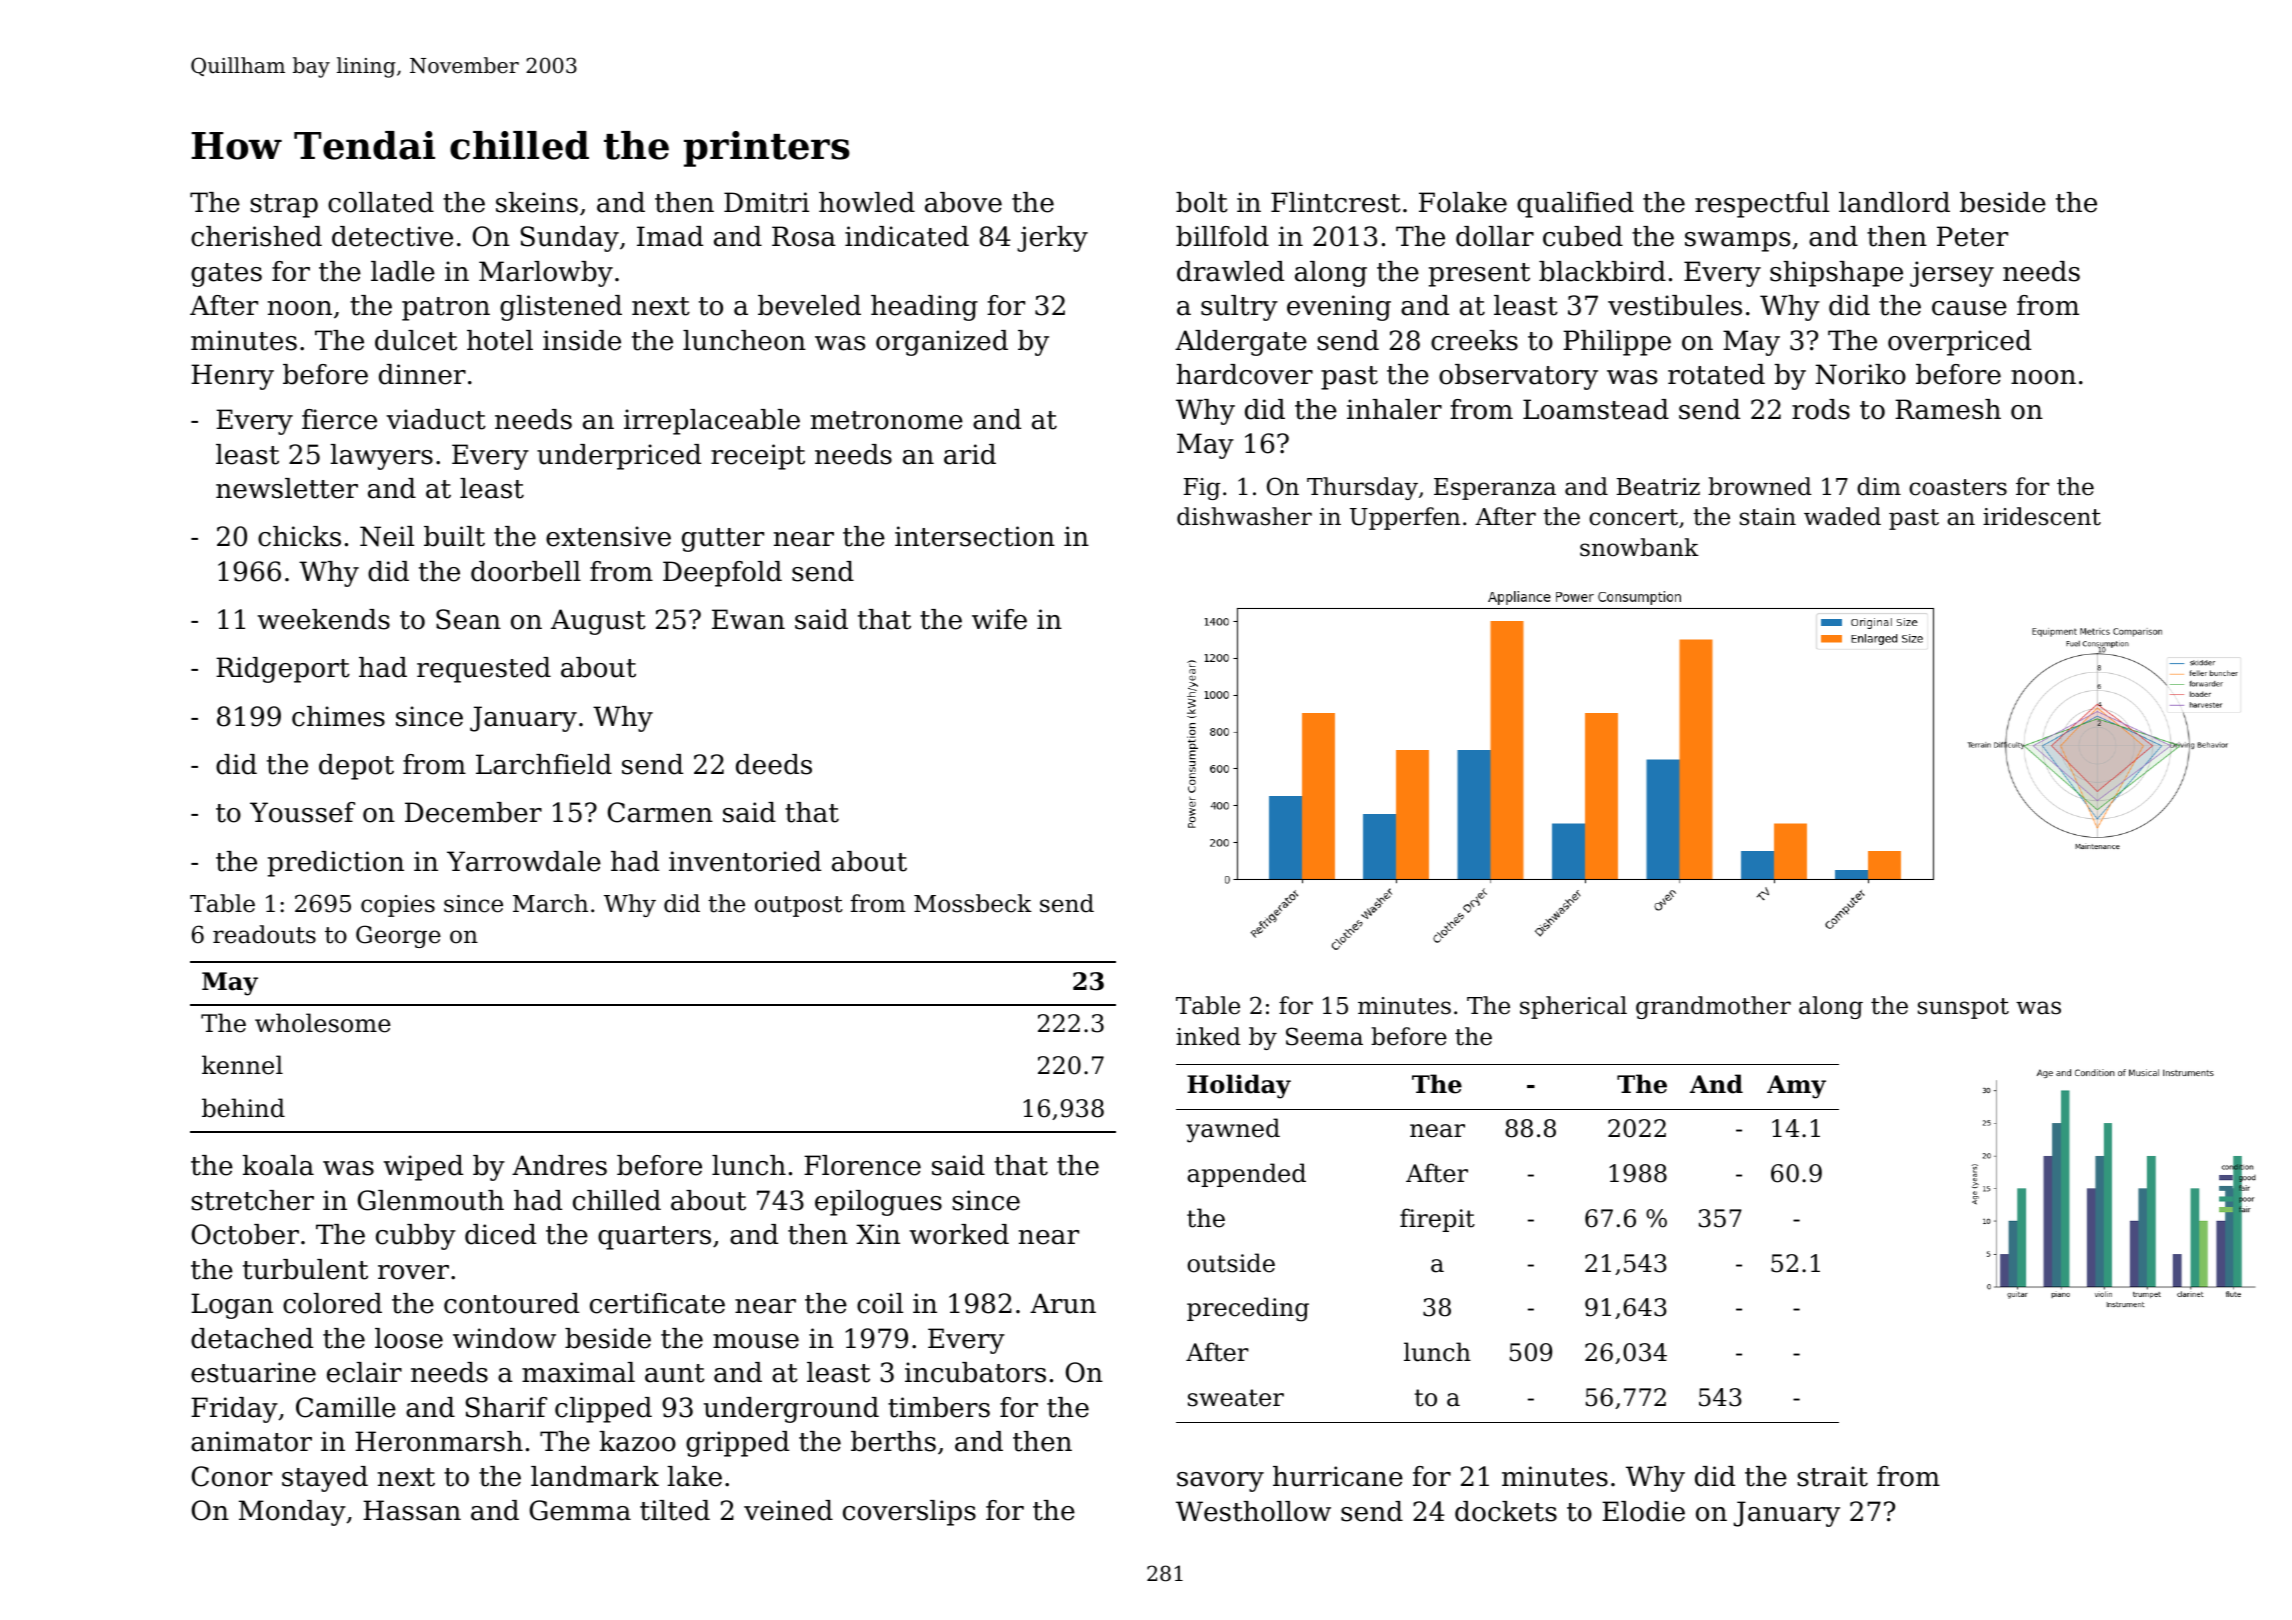  What do you see at coordinates (1575, 205) in the page?
I see `qualified` at bounding box center [1575, 205].
